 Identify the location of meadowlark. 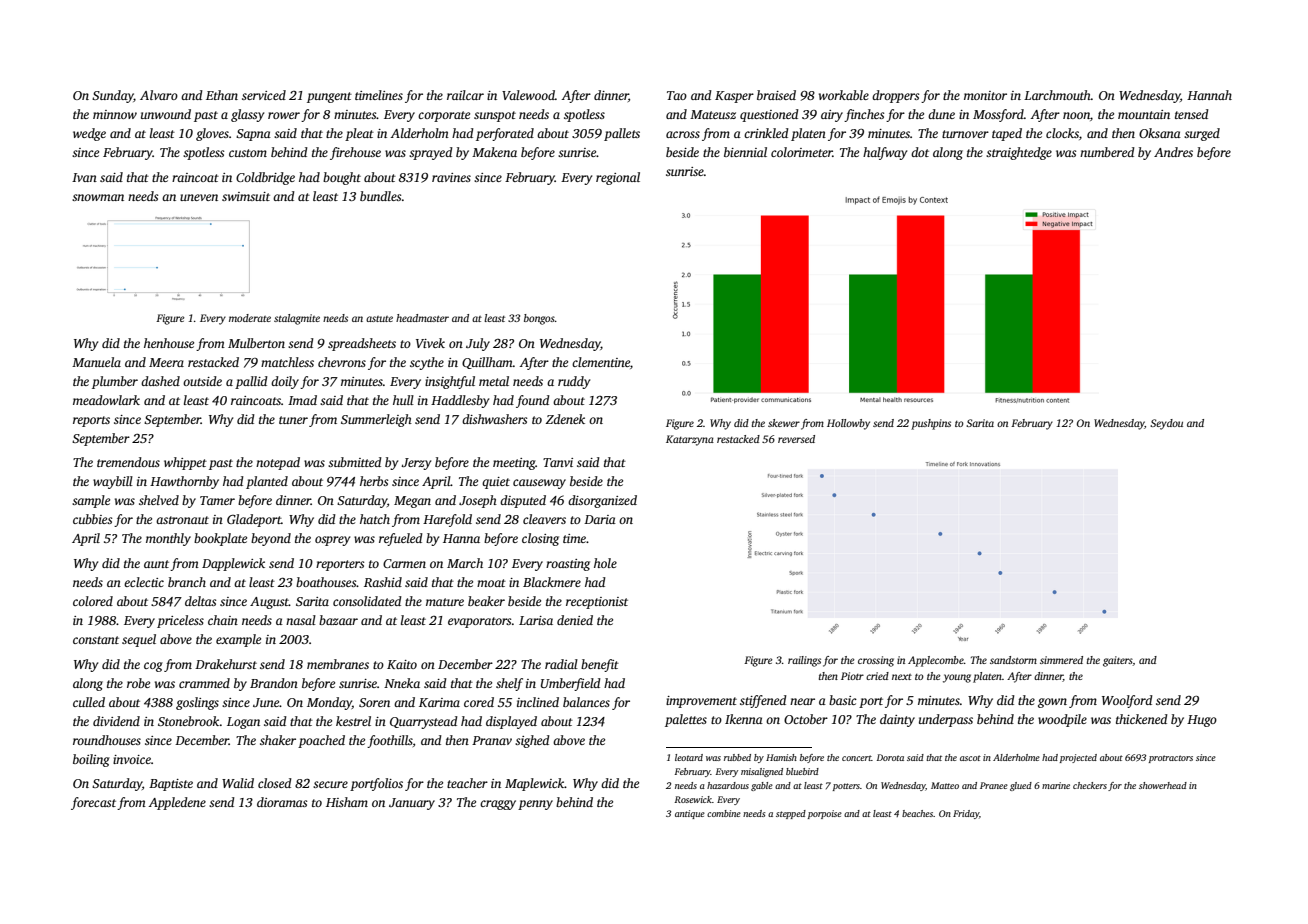
(106, 400).
